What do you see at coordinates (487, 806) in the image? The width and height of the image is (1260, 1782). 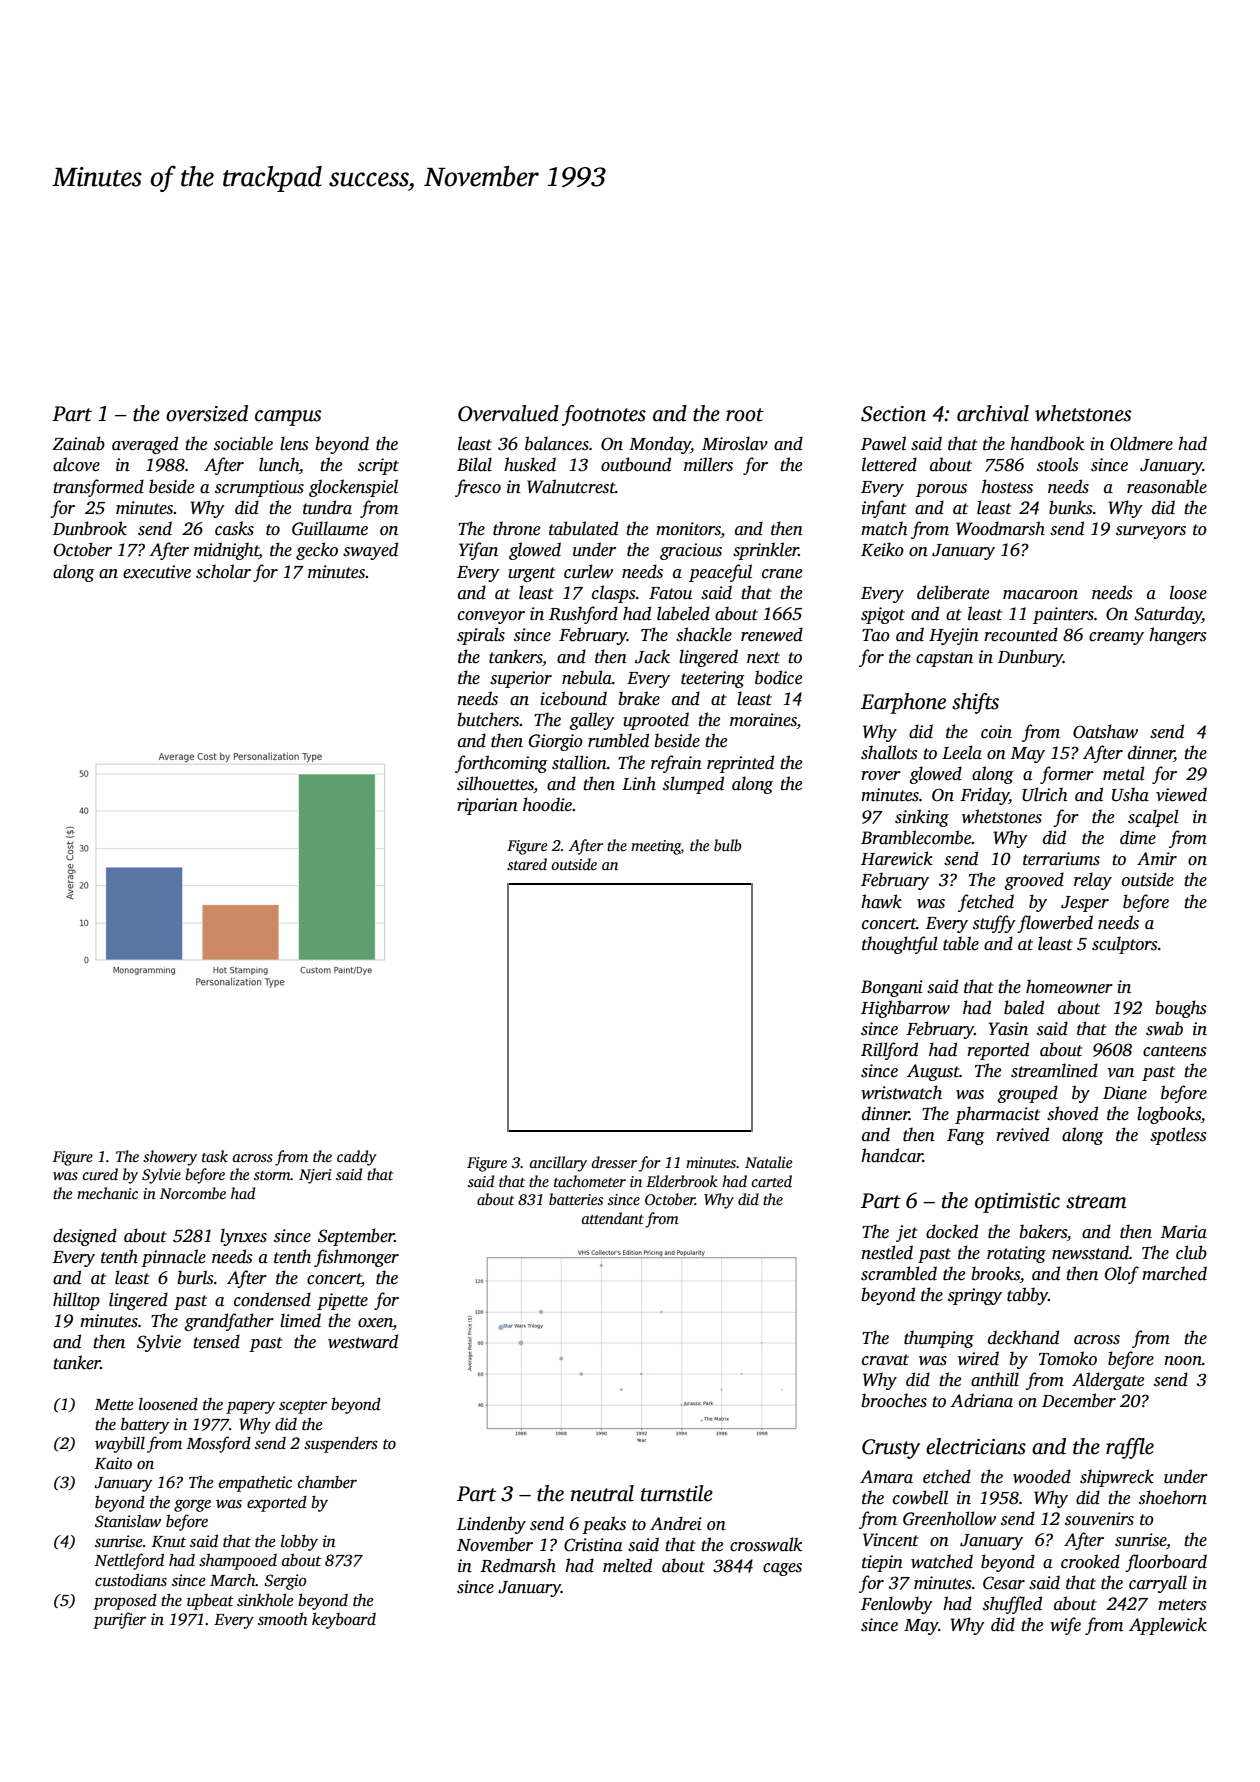 I see `riparian` at bounding box center [487, 806].
